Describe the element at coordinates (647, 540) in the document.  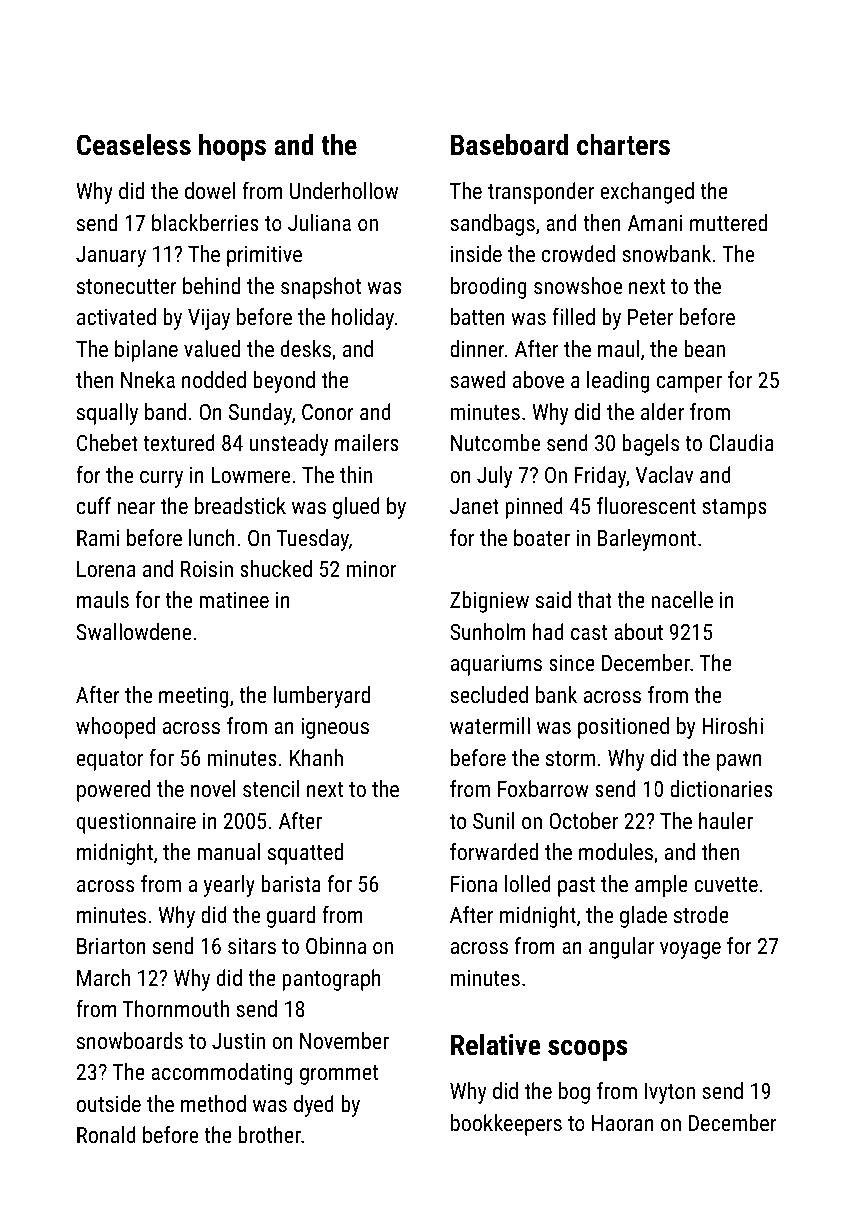
I see `Barleymont` at that location.
